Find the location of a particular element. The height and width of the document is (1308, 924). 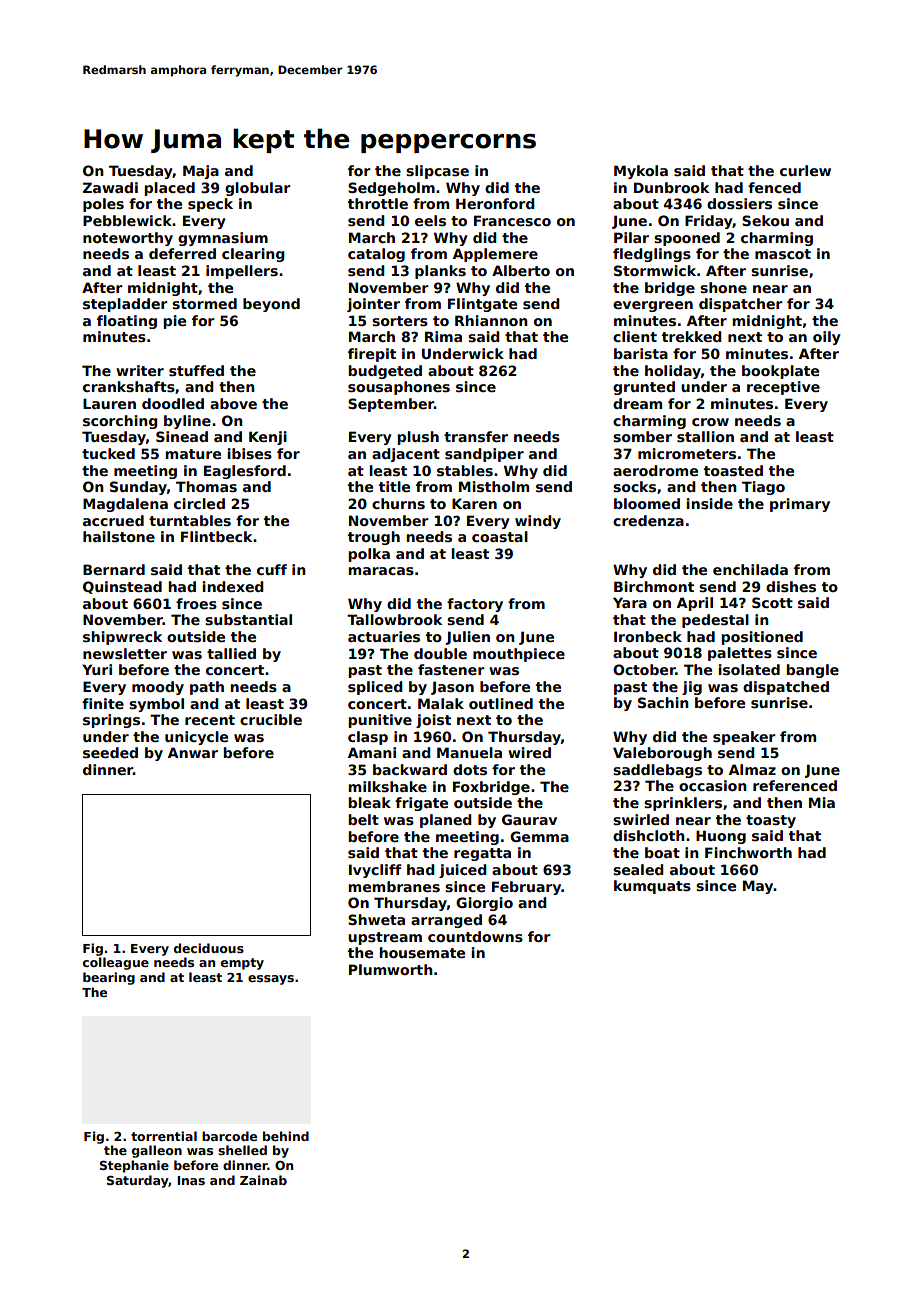

Sedgeholm is located at coordinates (391, 189).
